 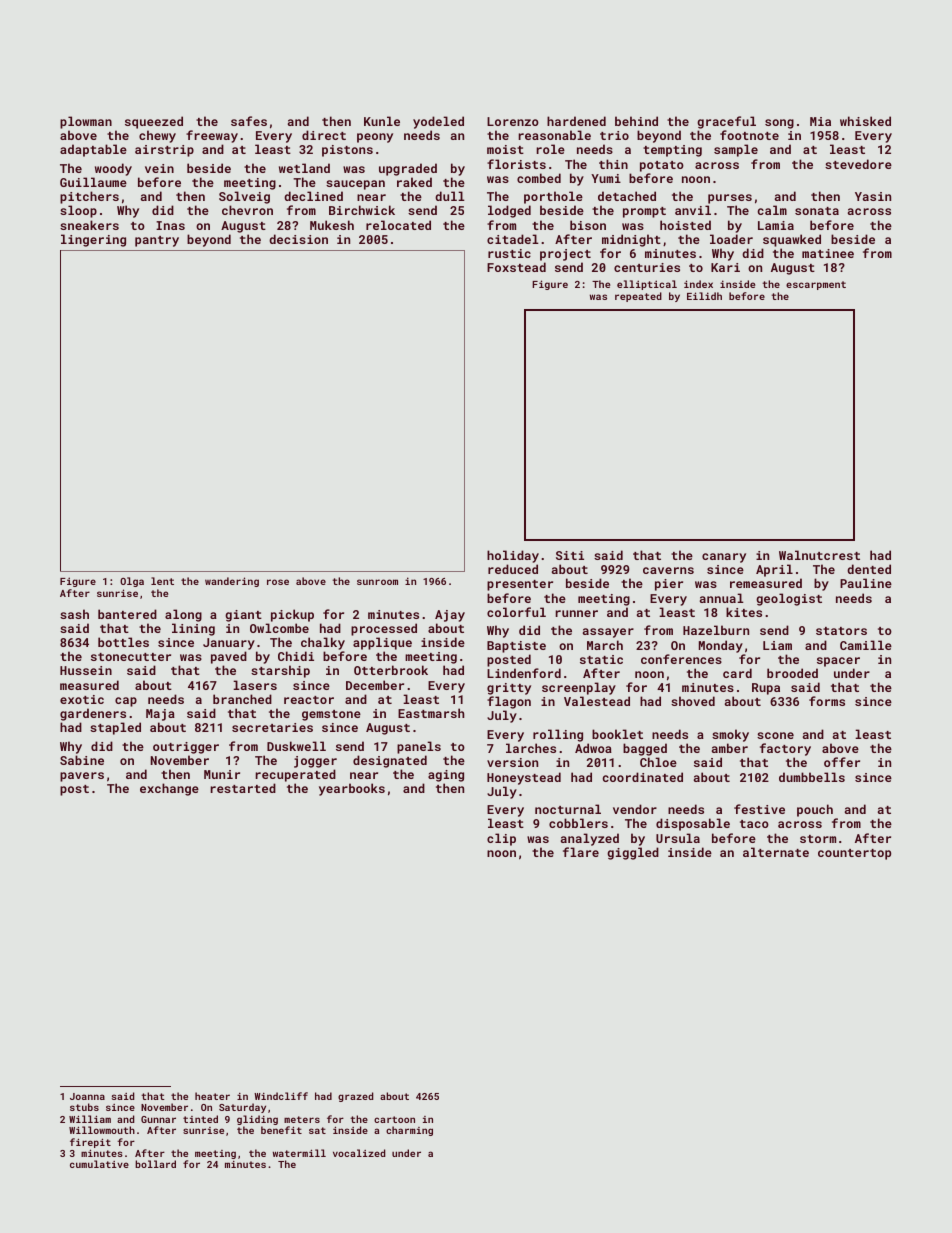 What do you see at coordinates (513, 121) in the screenshot?
I see `Lorenzo` at bounding box center [513, 121].
